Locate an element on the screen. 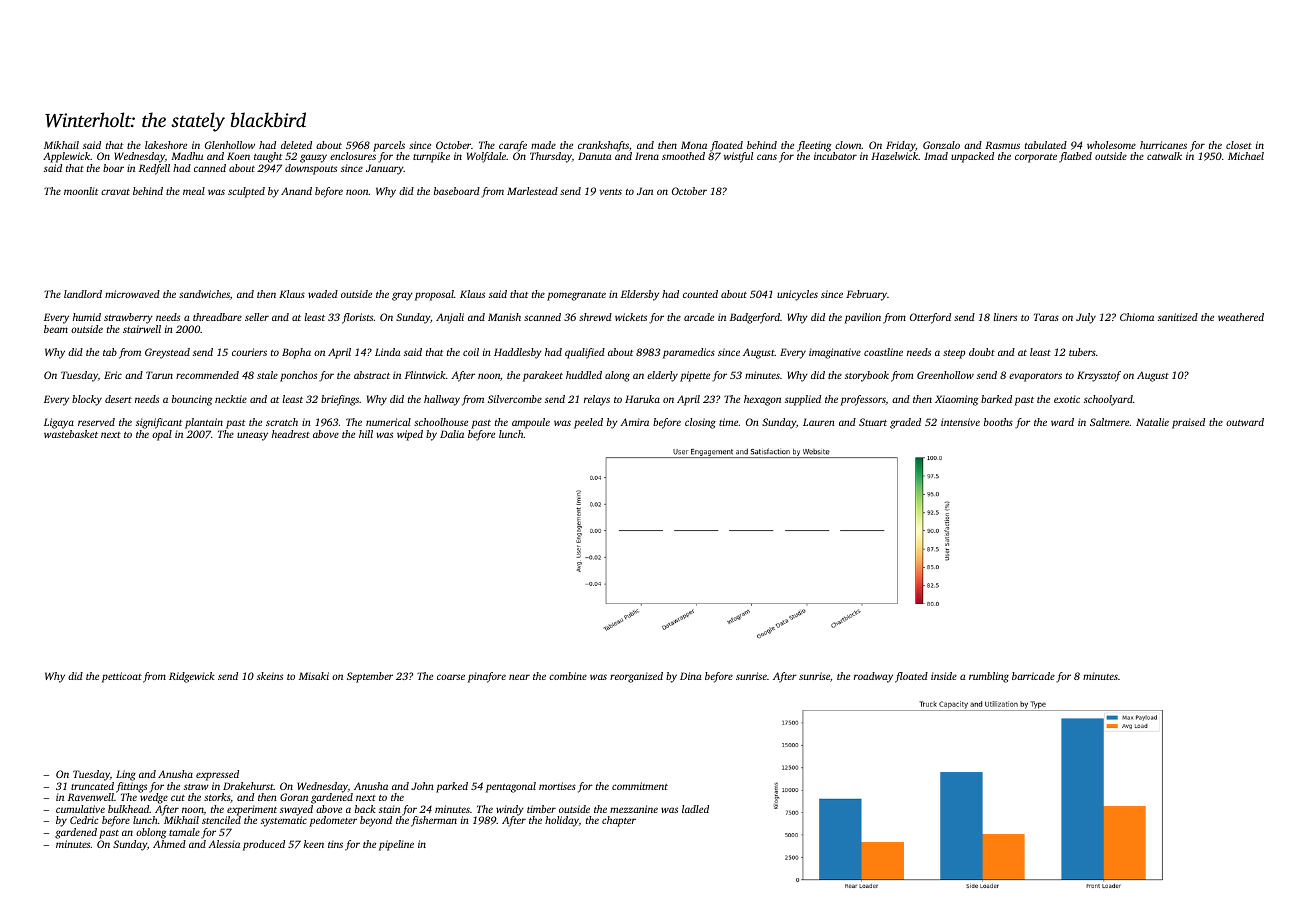 The width and height of the screenshot is (1308, 924). Misaki is located at coordinates (314, 676).
